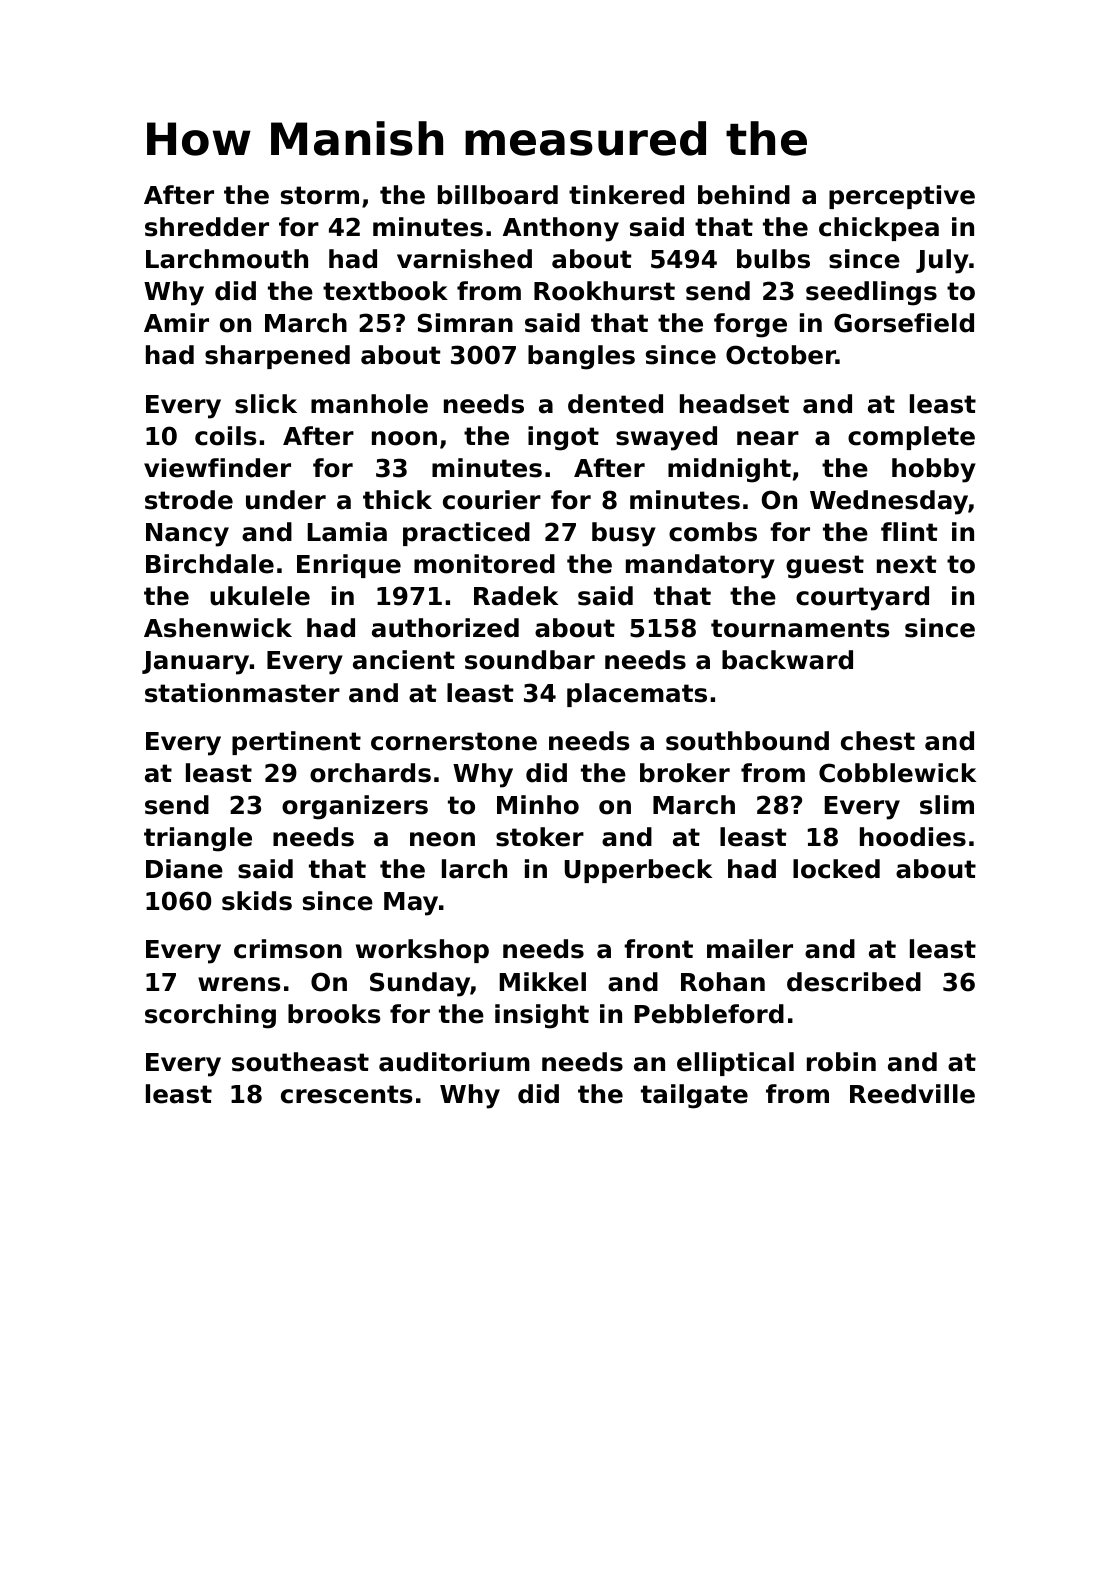 Image resolution: width=1120 pixels, height=1591 pixels. What do you see at coordinates (750, 325) in the image?
I see `forge` at bounding box center [750, 325].
